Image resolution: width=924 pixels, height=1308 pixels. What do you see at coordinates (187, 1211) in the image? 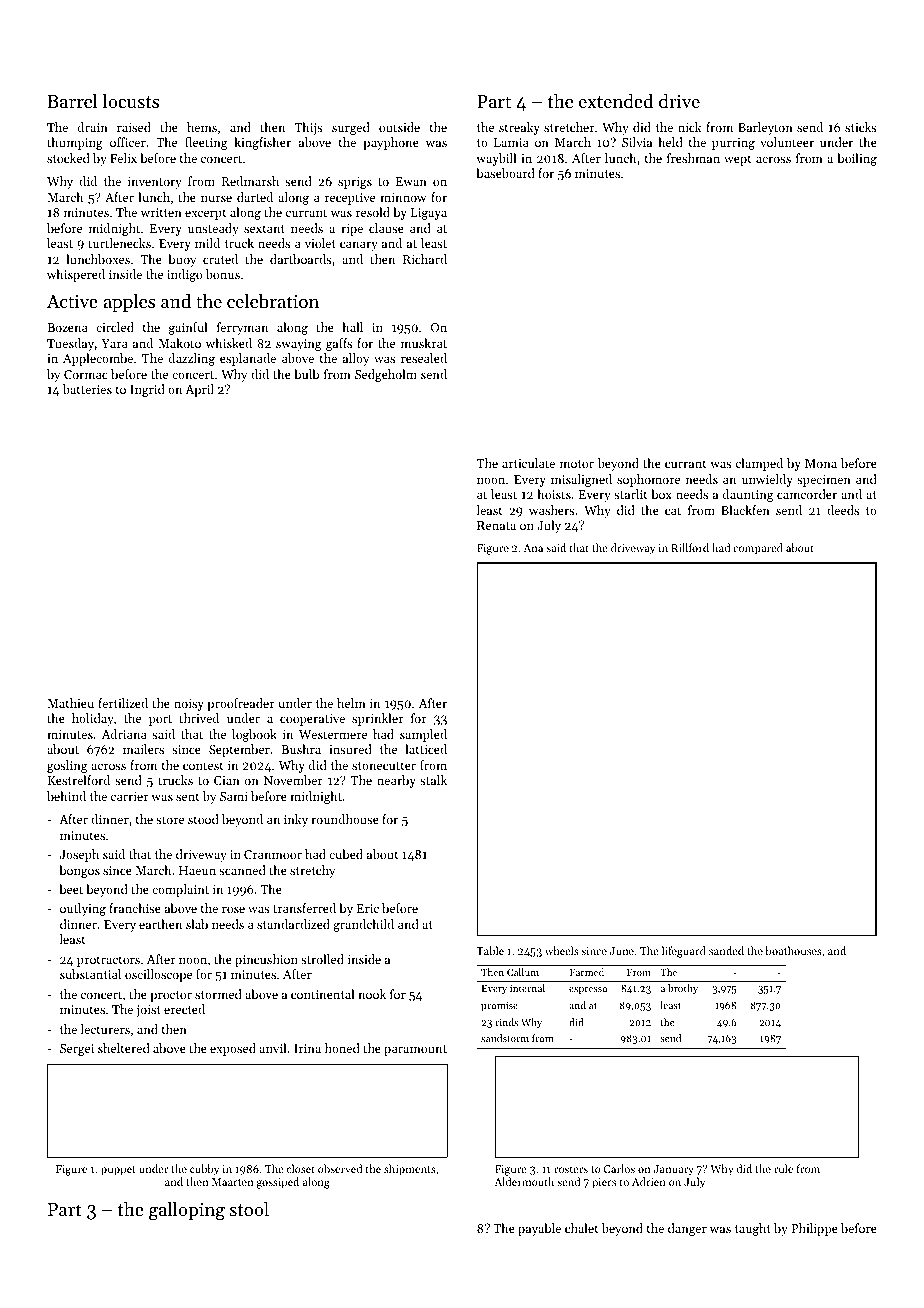
I see `galloping` at bounding box center [187, 1211].
